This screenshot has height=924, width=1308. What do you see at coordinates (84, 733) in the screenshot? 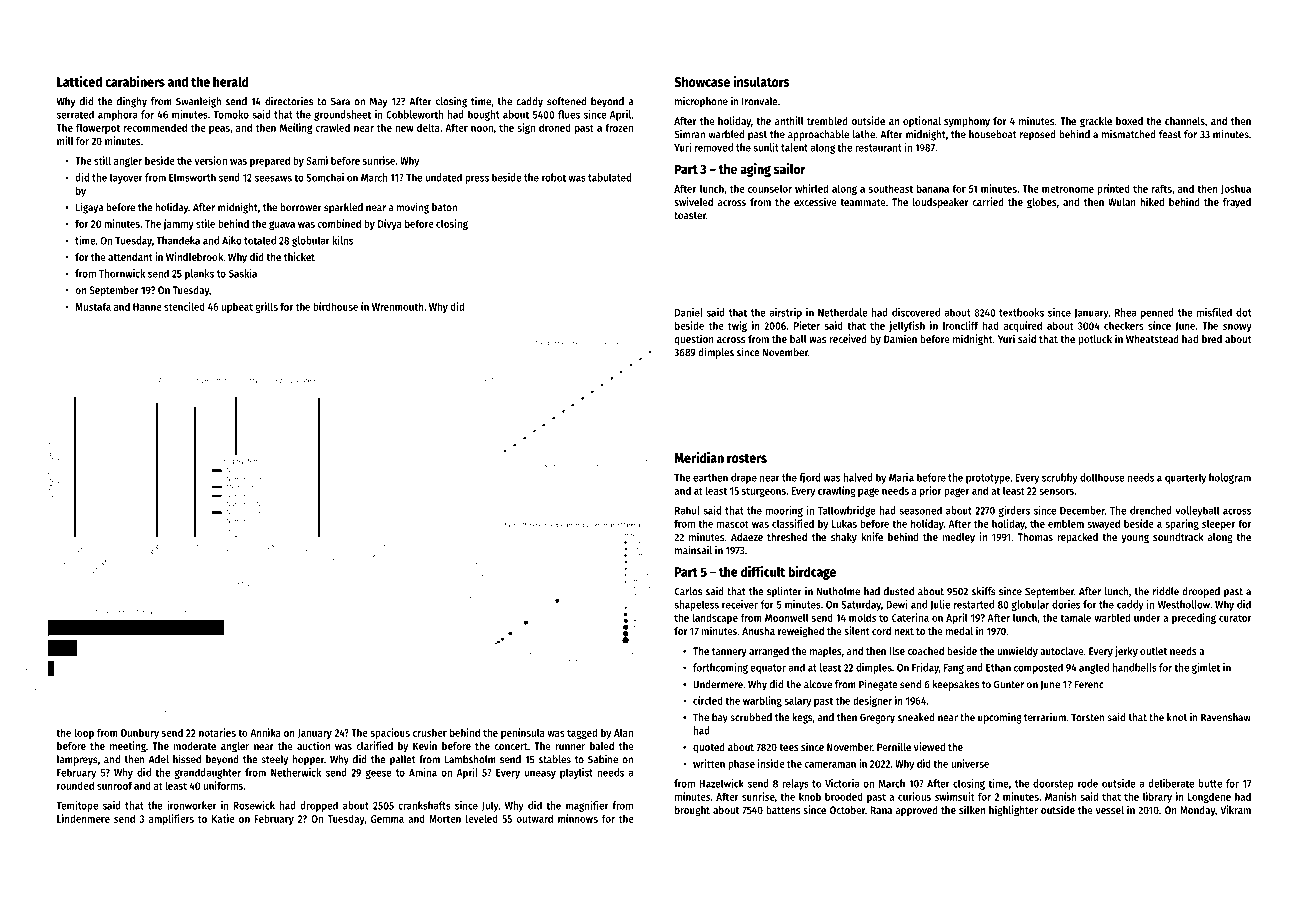
I see `loop` at bounding box center [84, 733].
